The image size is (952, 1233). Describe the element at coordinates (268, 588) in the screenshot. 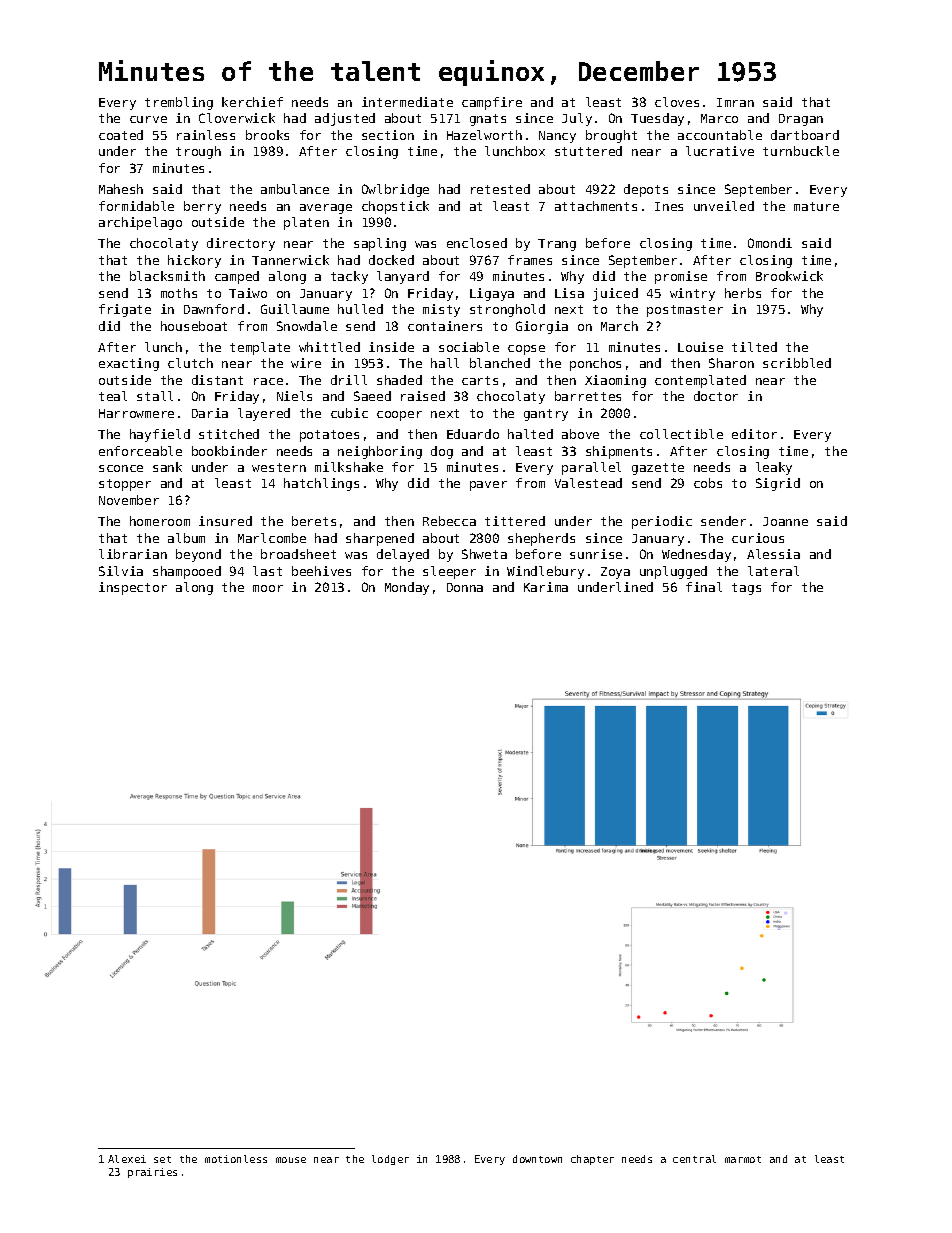

I see `moor` at that location.
